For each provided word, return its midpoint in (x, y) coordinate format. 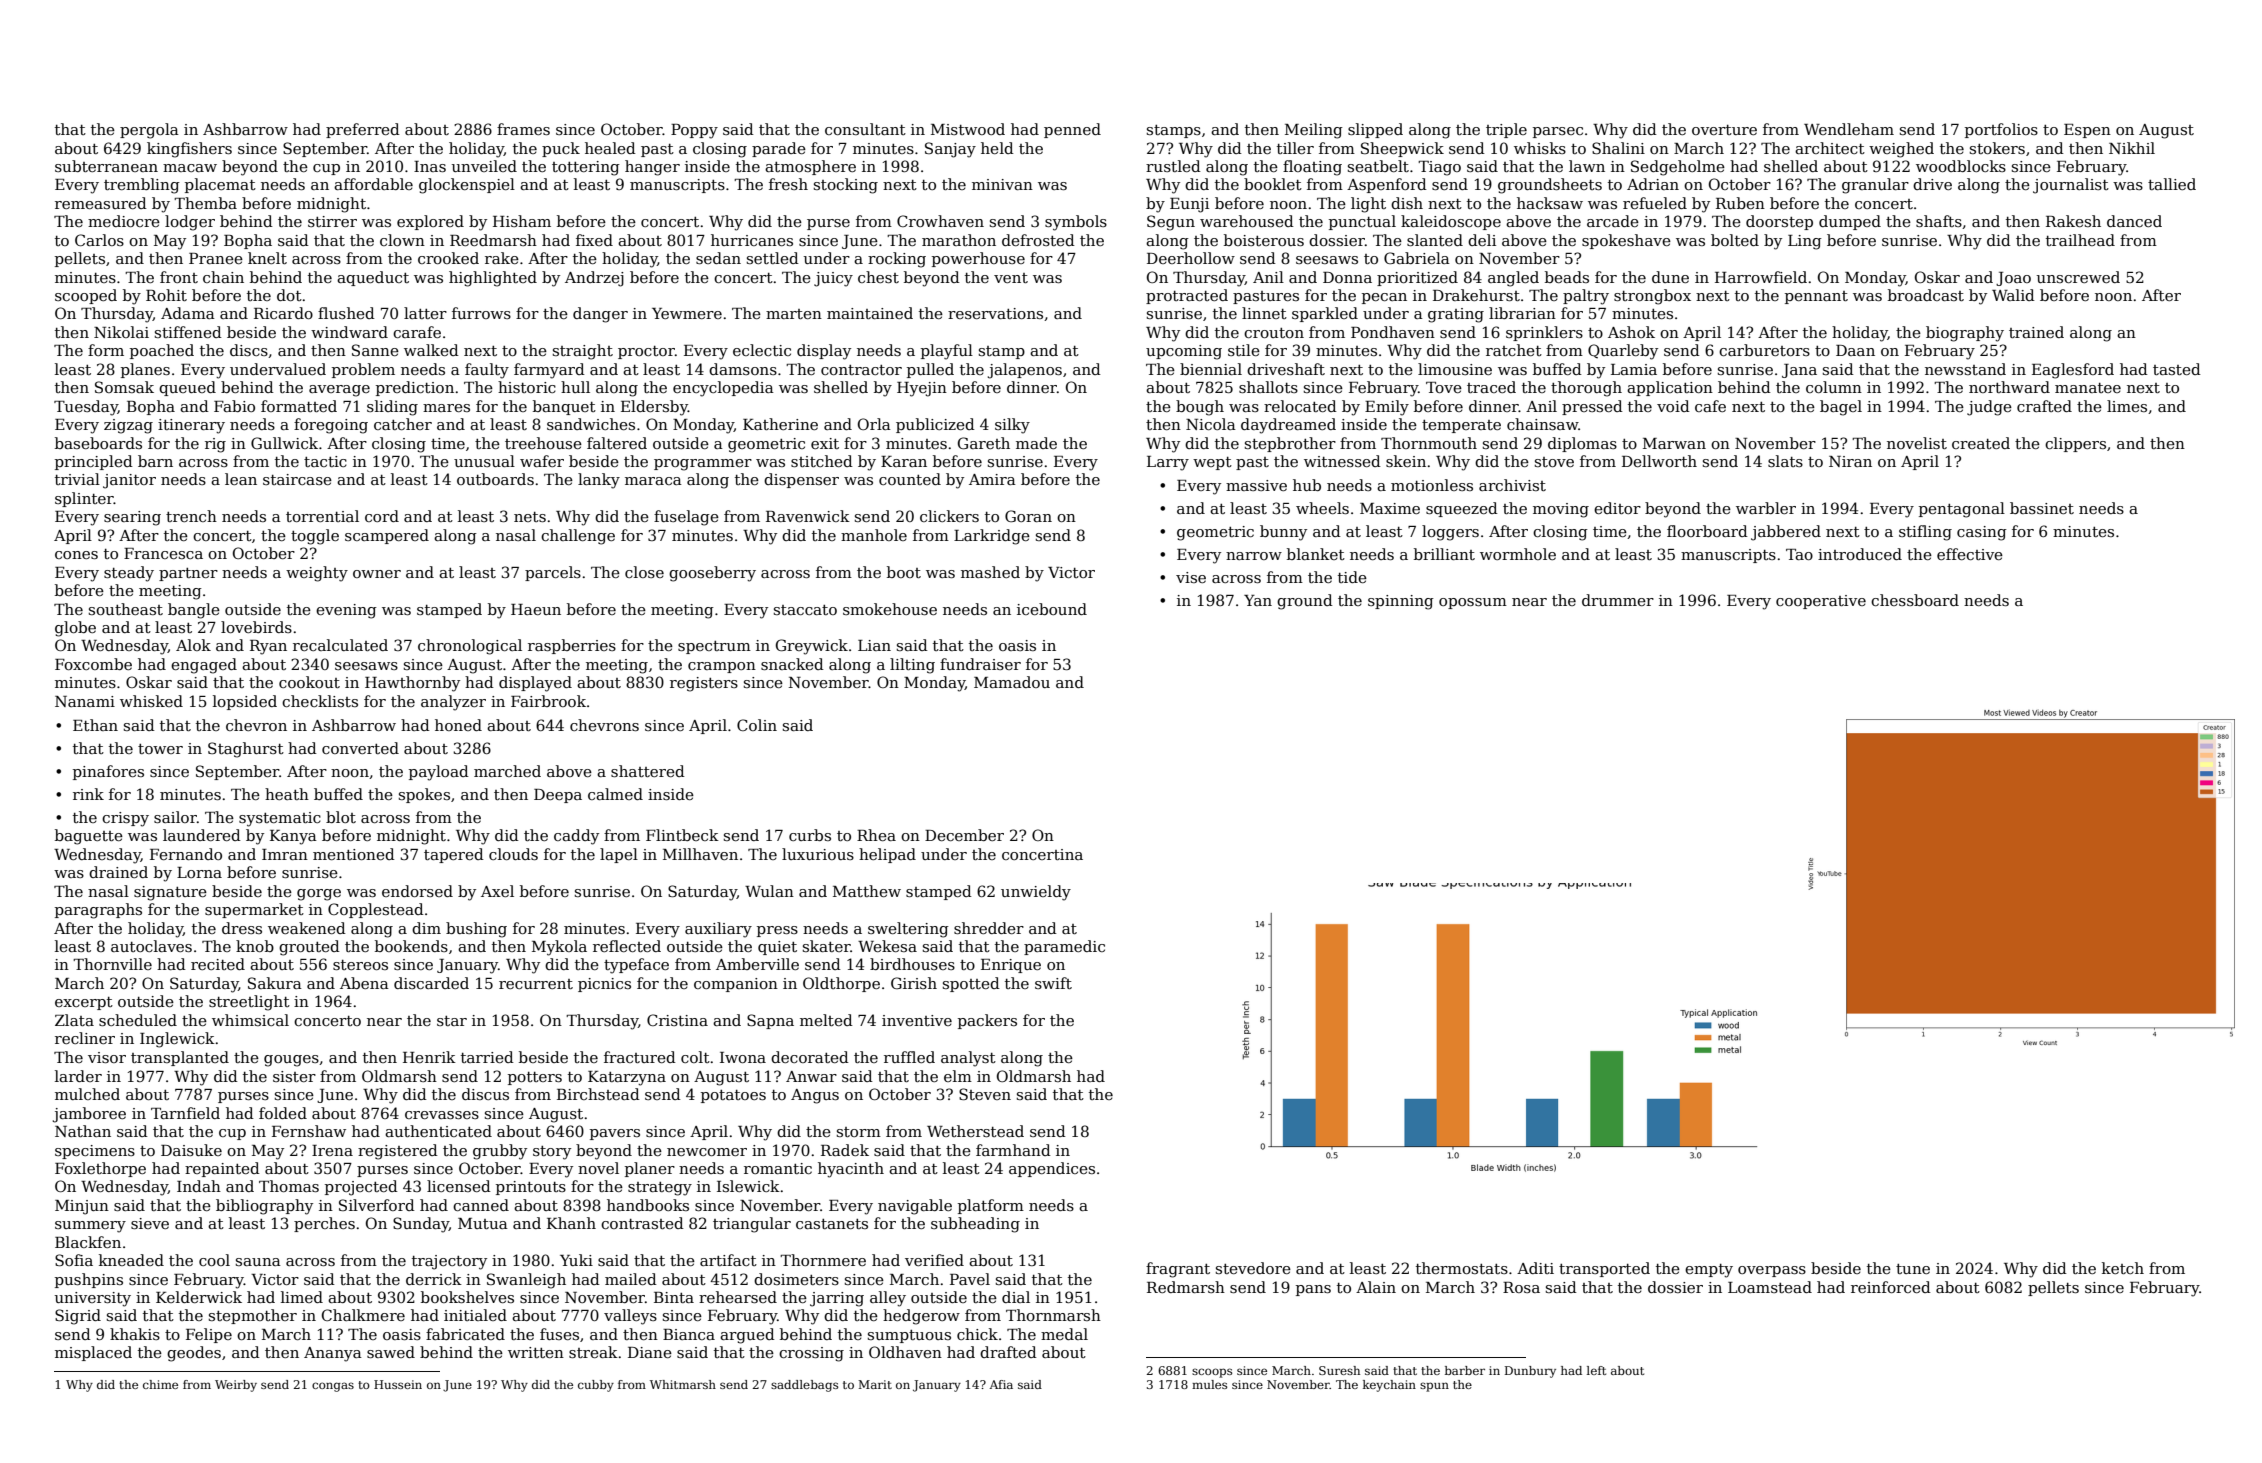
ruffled (909, 1057)
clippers (2075, 444)
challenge (578, 537)
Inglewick (177, 1040)
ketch (2123, 1268)
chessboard (1915, 600)
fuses (559, 1334)
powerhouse (978, 259)
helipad (887, 855)
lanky (599, 481)
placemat (220, 185)
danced (2134, 221)
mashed (990, 572)
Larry (1168, 463)
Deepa (558, 796)
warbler (1766, 508)
